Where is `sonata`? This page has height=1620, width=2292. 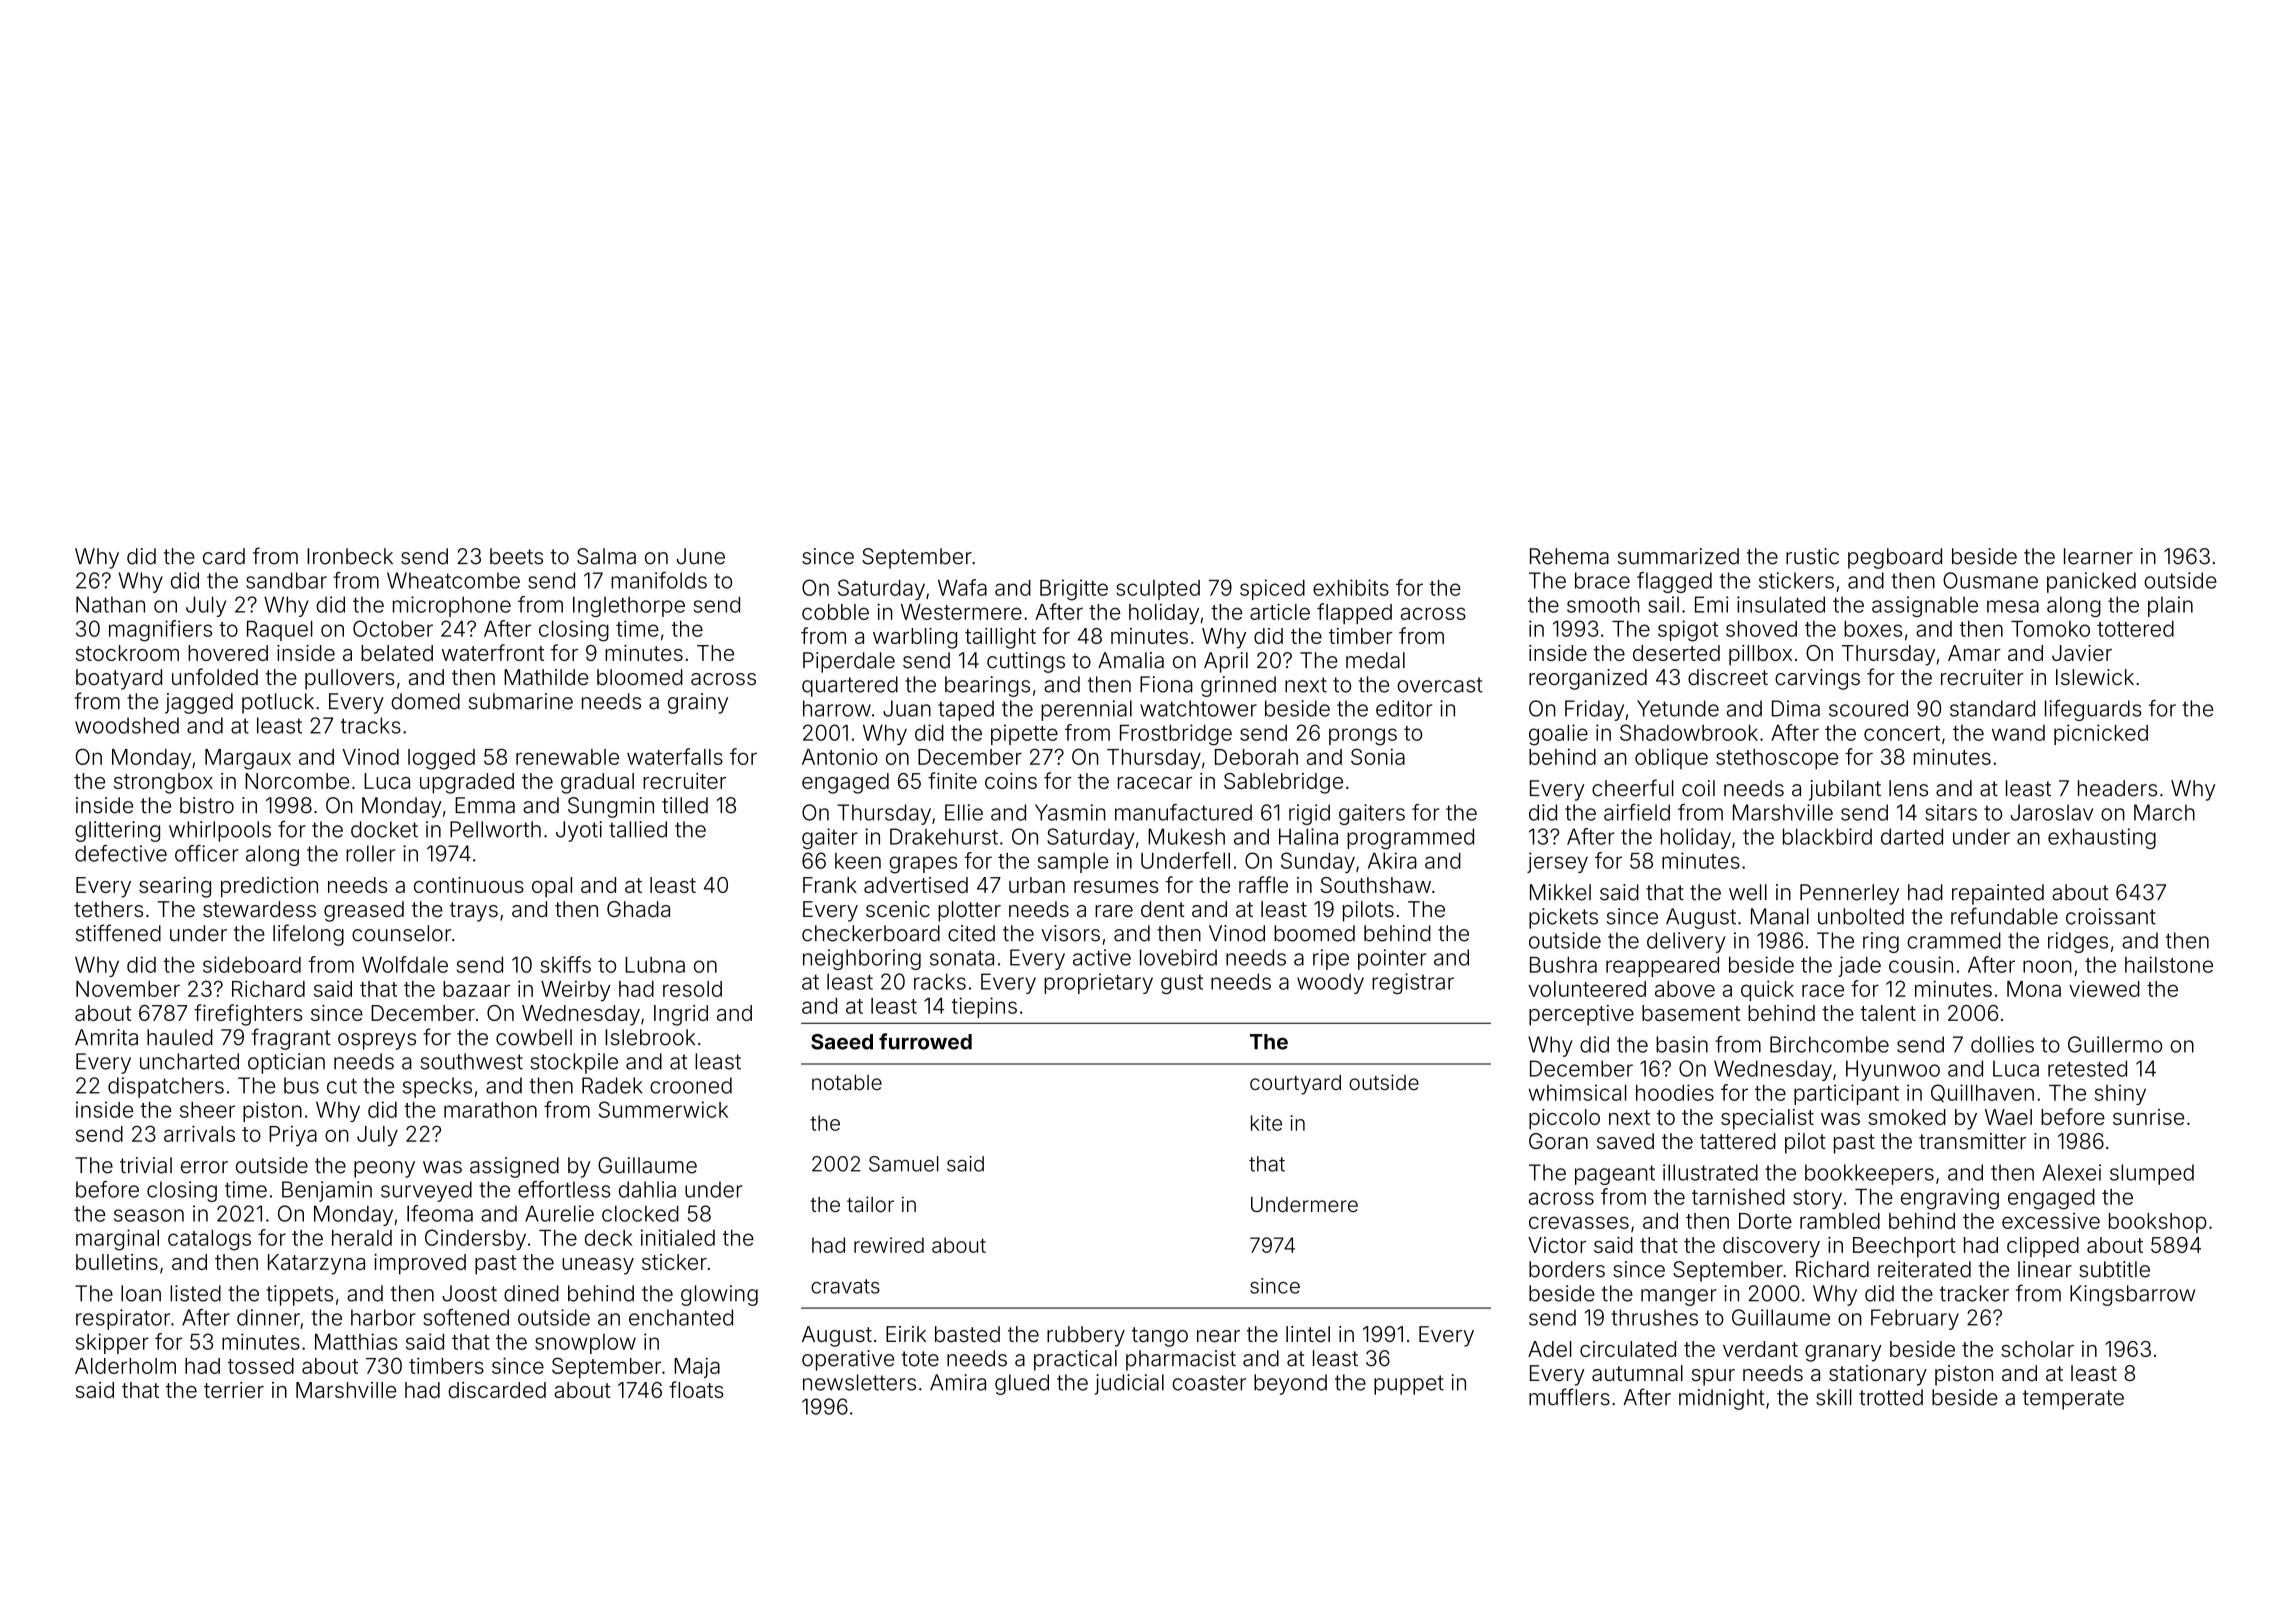
sonata is located at coordinates (962, 958).
